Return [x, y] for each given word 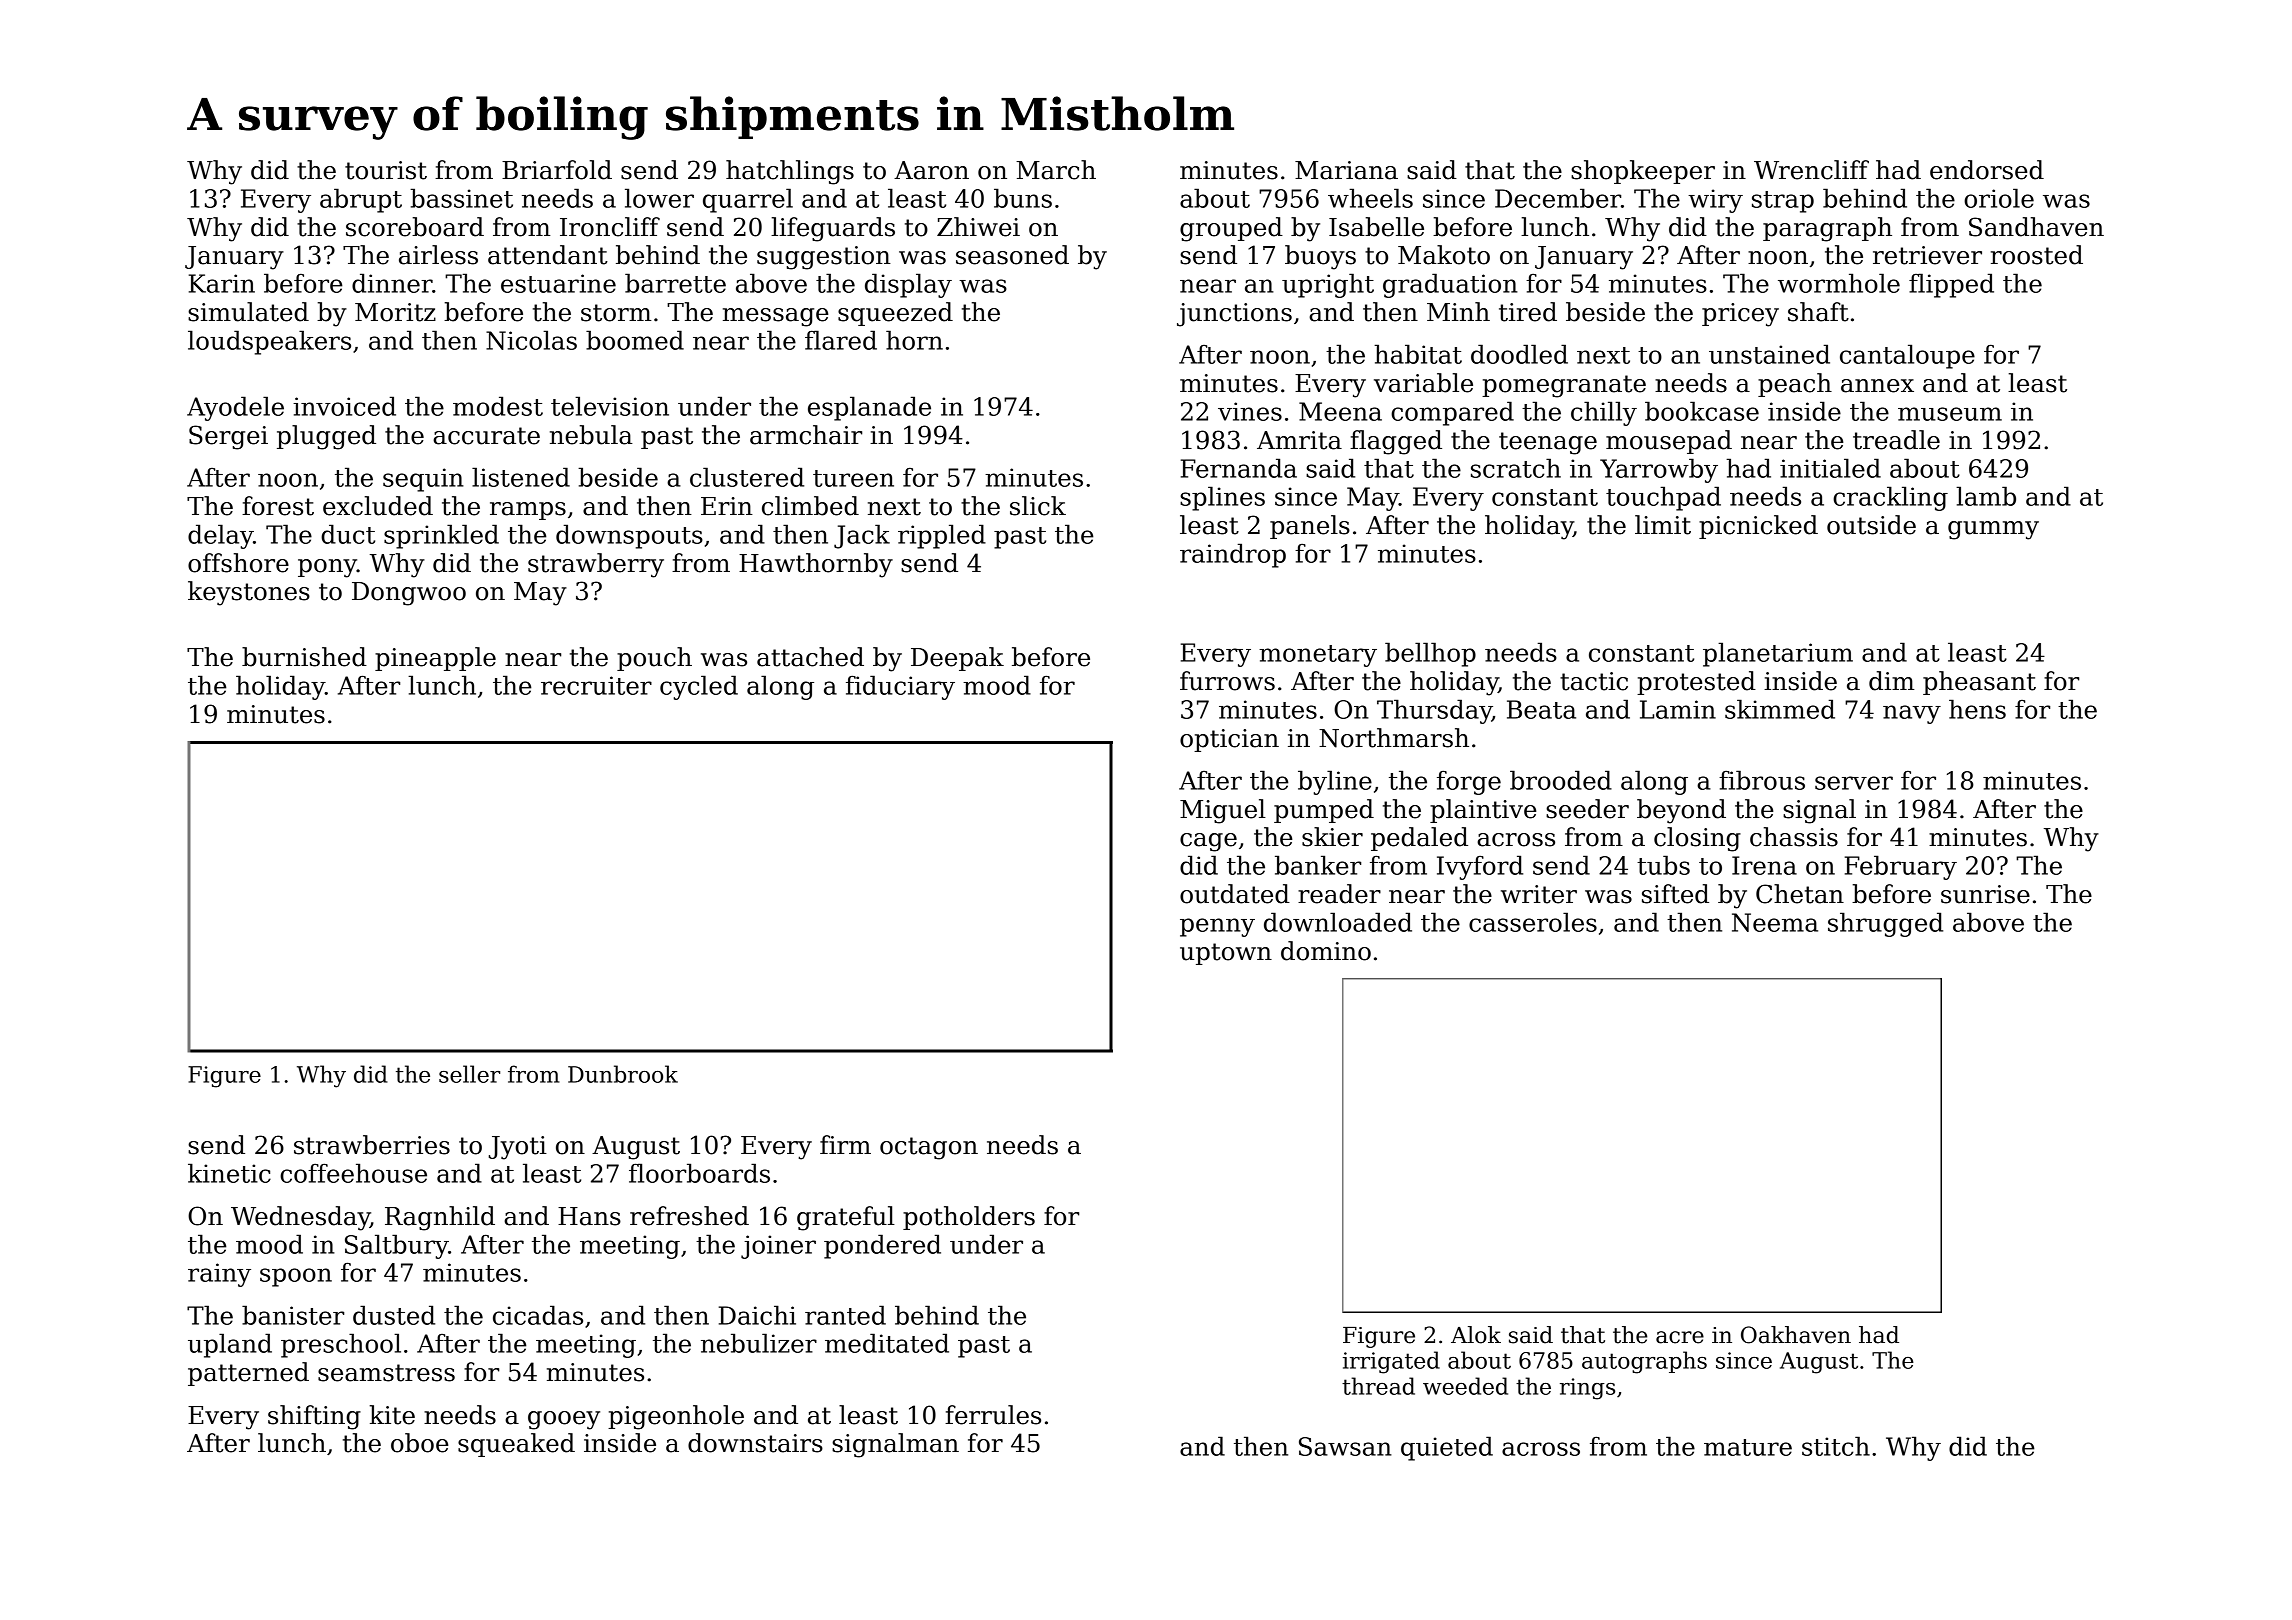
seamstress [386, 1373]
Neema [1775, 922]
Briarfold [557, 170]
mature [1748, 1447]
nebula [591, 435]
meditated [887, 1343]
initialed [1830, 468]
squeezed [895, 314]
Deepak [957, 659]
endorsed [1987, 170]
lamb [1986, 496]
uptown [1226, 954]
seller [469, 1074]
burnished [304, 657]
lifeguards [833, 229]
